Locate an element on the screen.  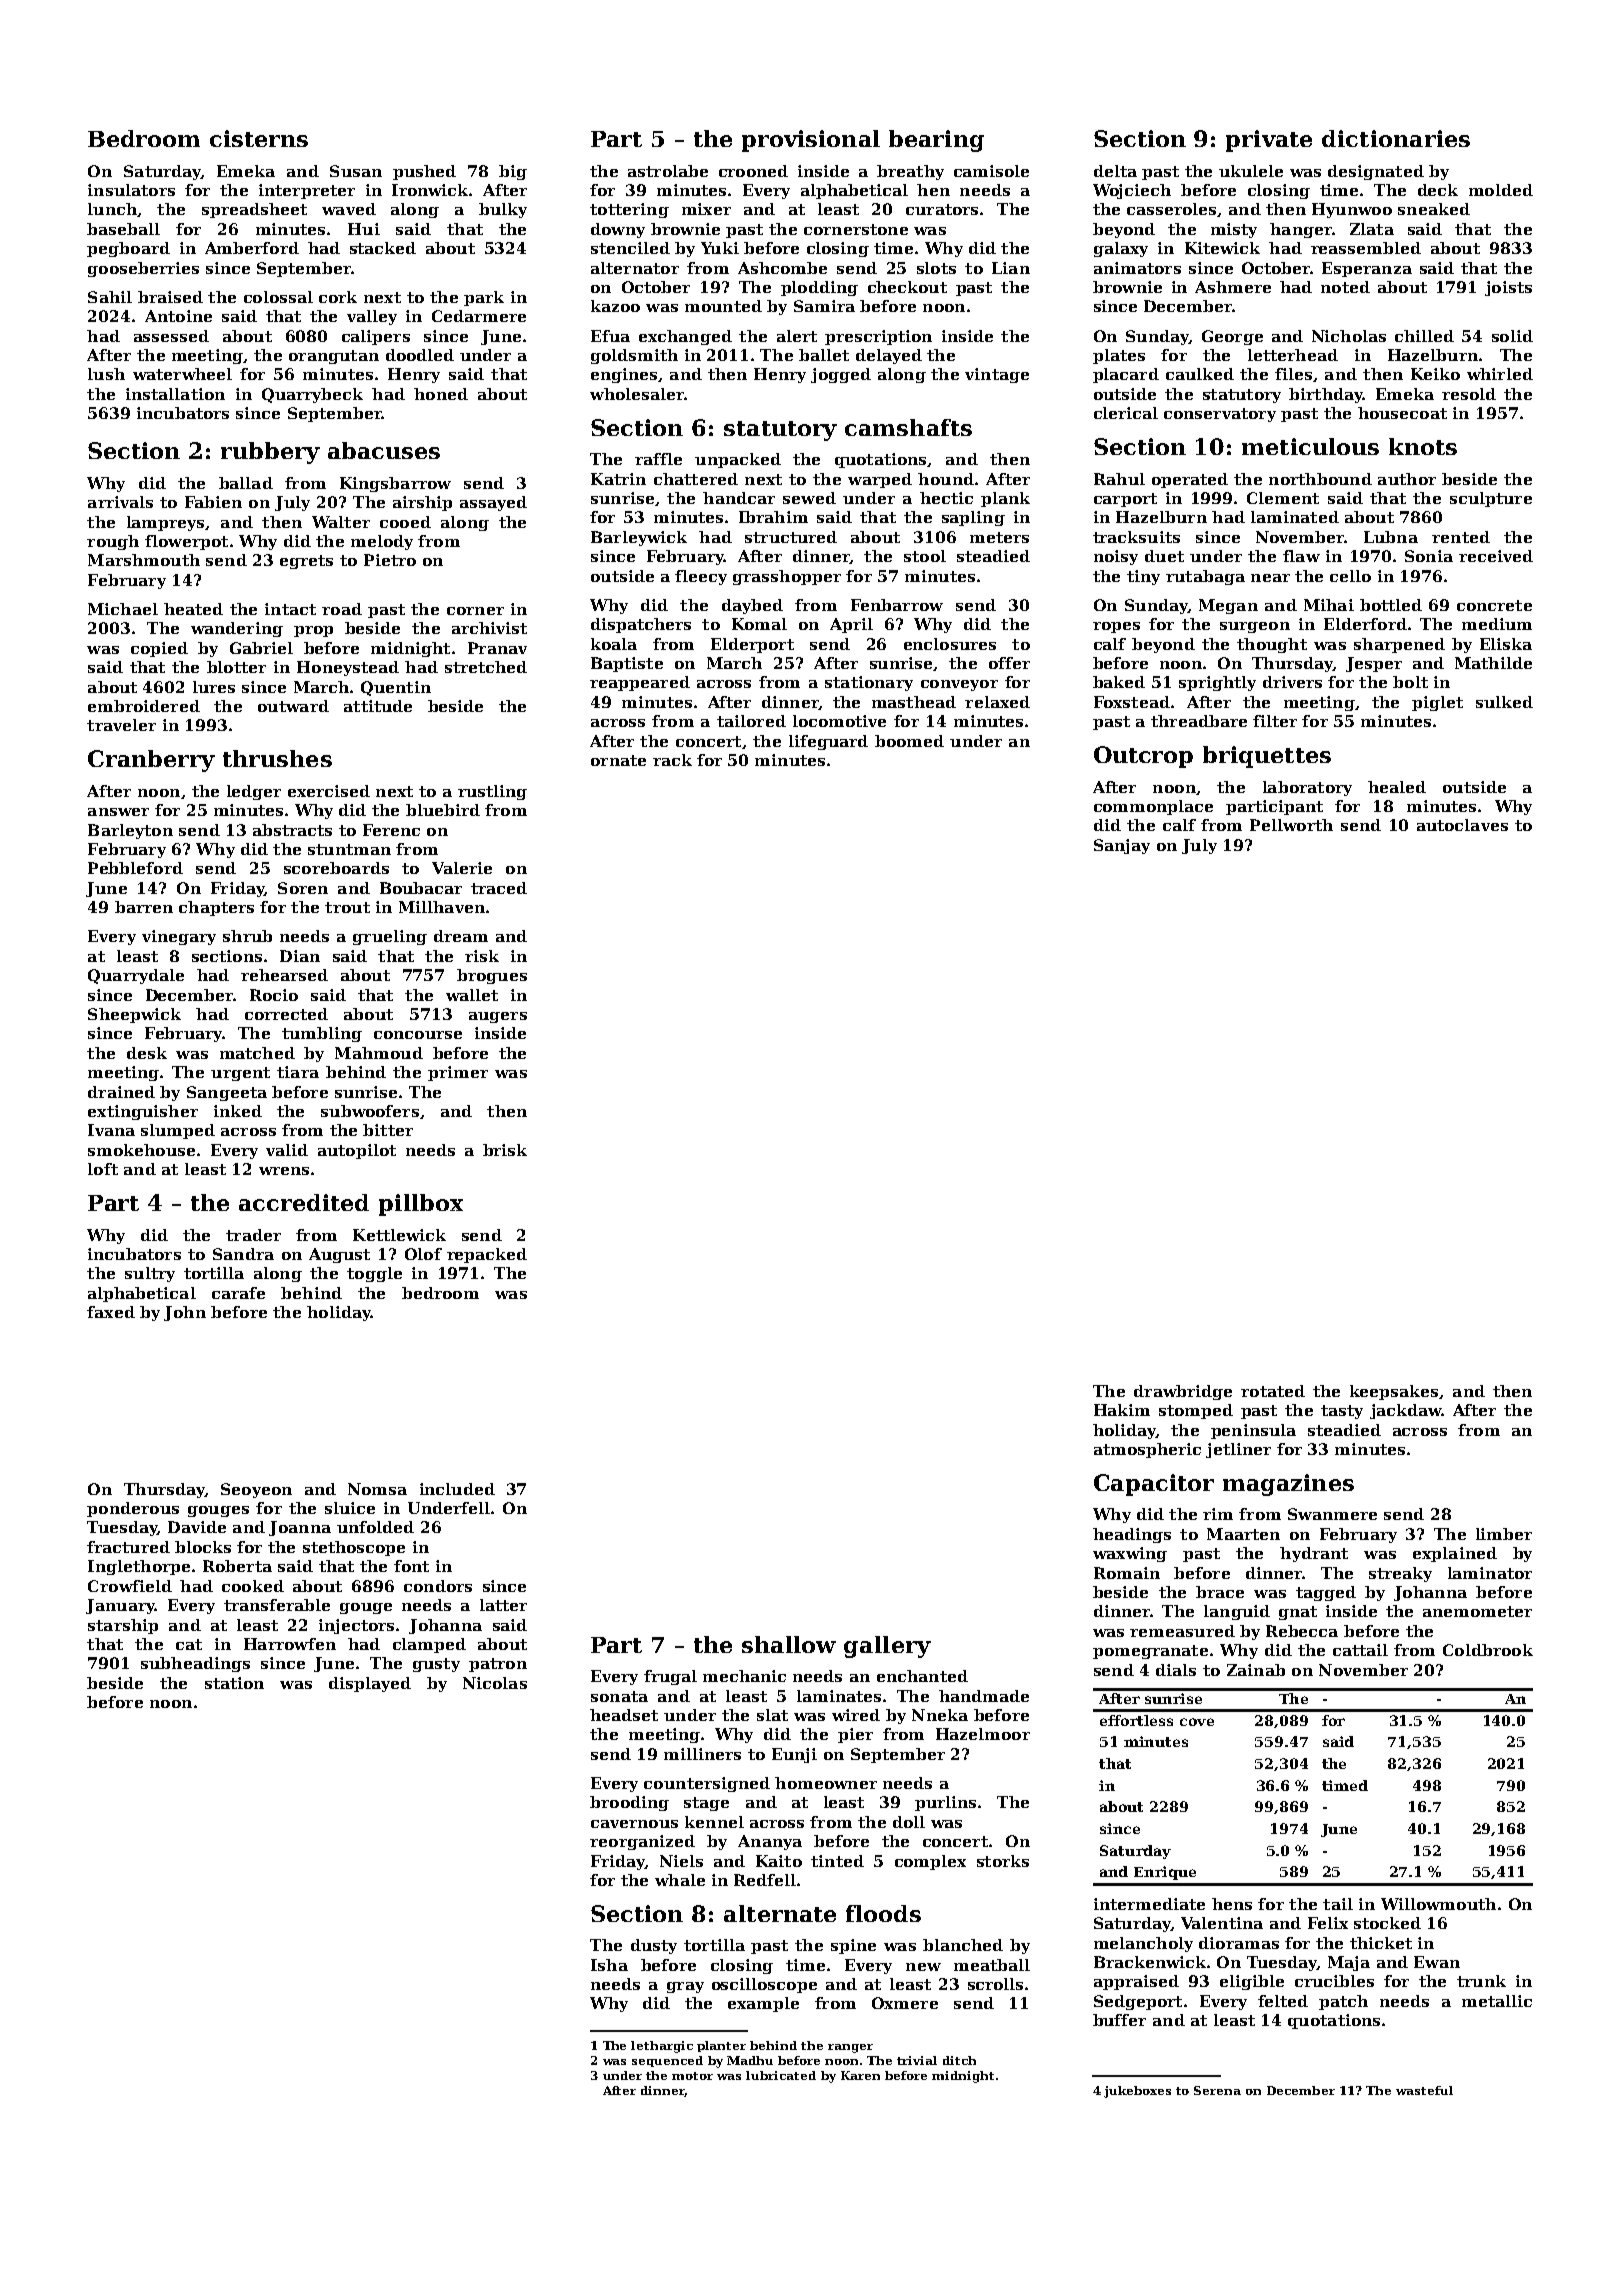
cisterns is located at coordinates (259, 138).
